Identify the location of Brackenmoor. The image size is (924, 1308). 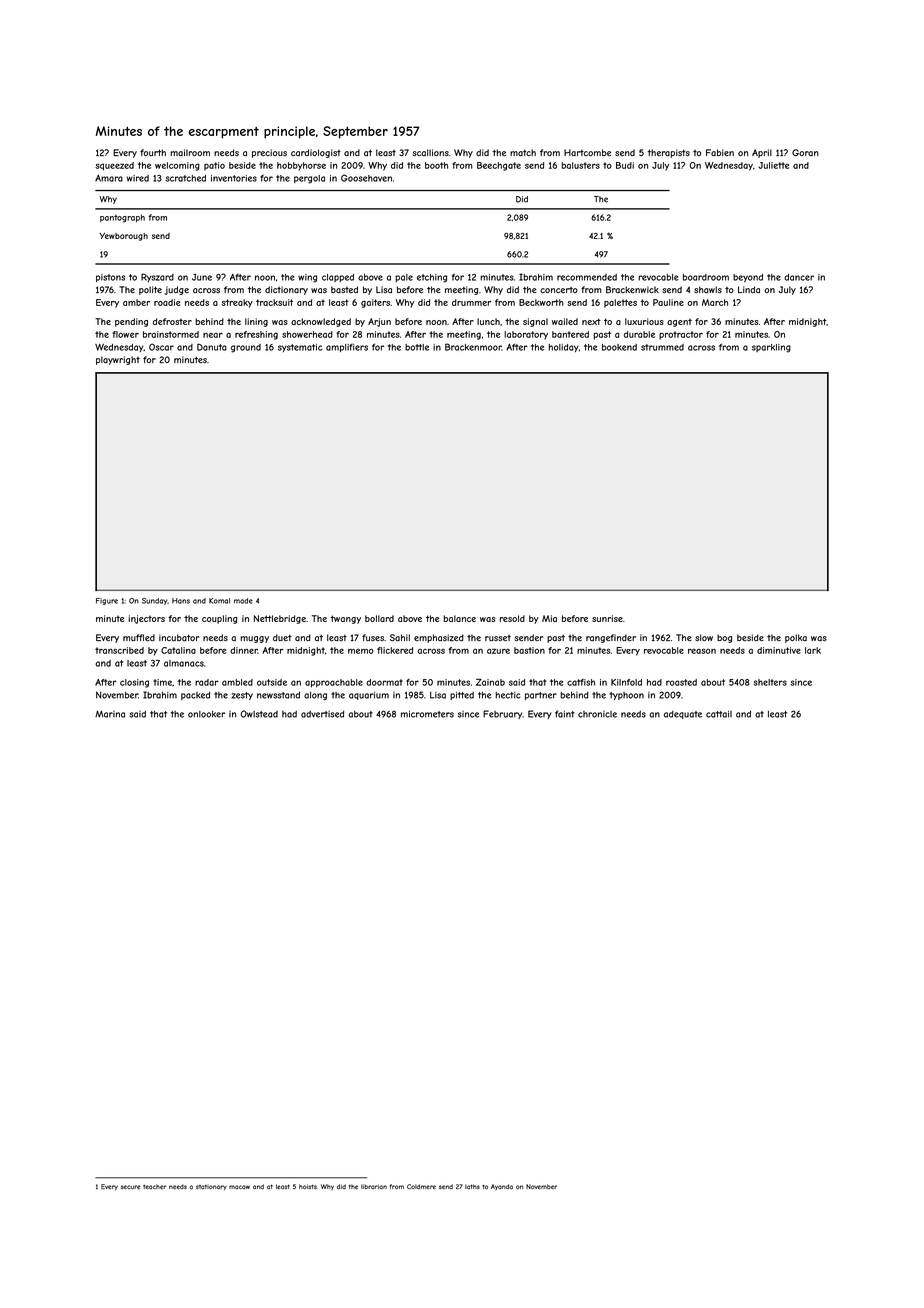
(473, 347).
